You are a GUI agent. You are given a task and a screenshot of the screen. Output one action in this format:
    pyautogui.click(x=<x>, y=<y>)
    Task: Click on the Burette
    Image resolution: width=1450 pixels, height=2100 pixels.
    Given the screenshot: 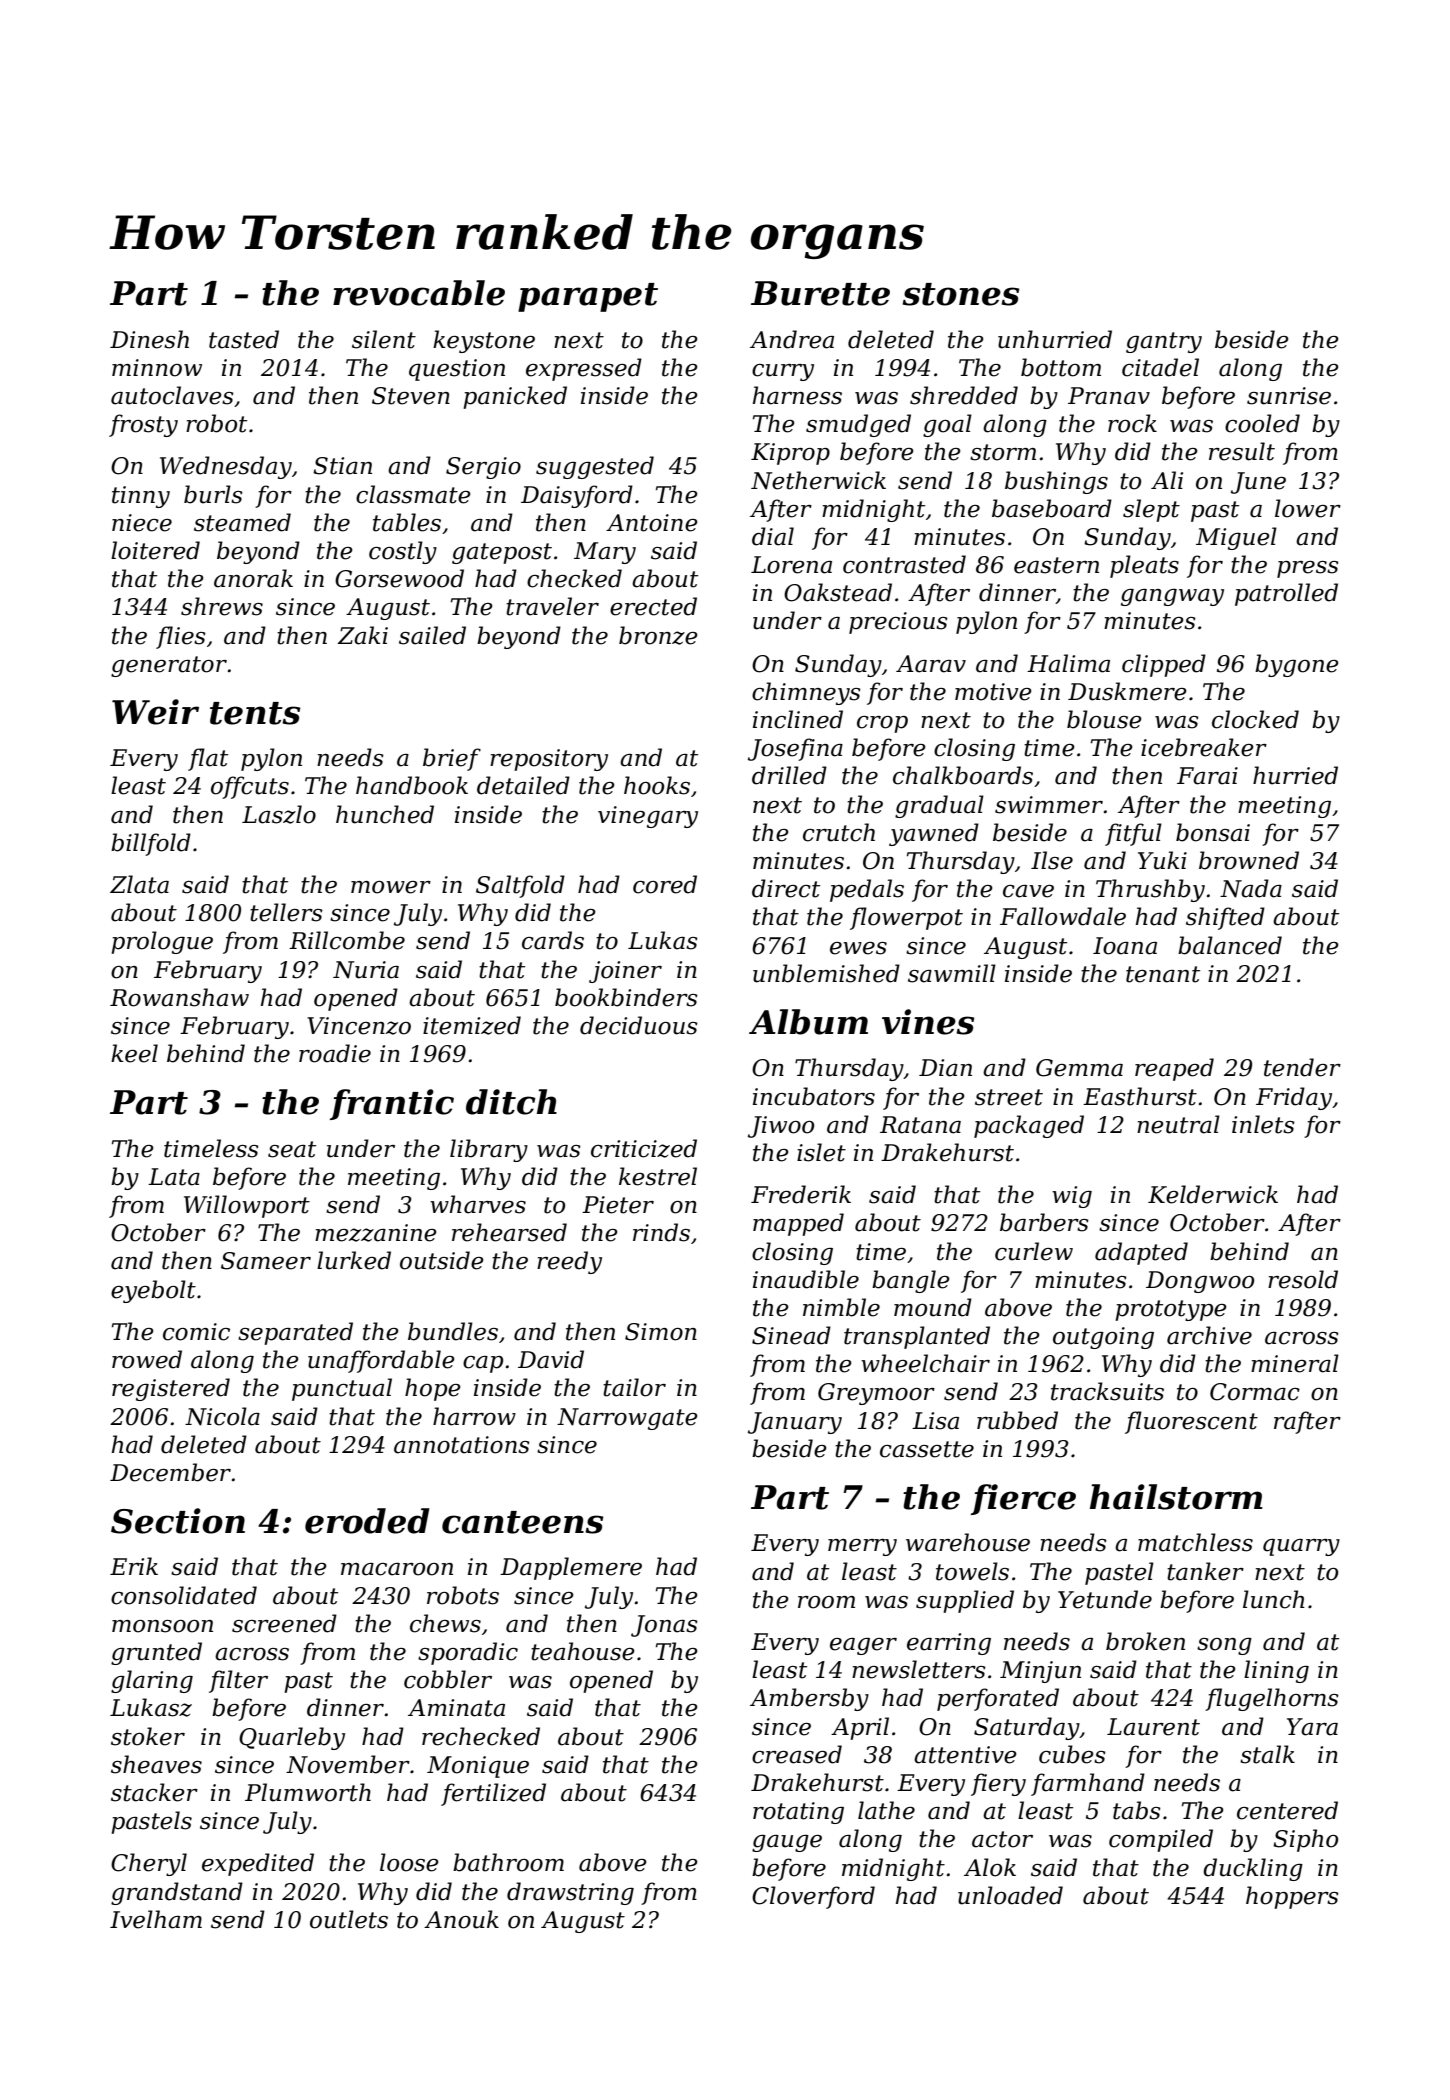 What is the action you would take?
    pyautogui.click(x=820, y=293)
